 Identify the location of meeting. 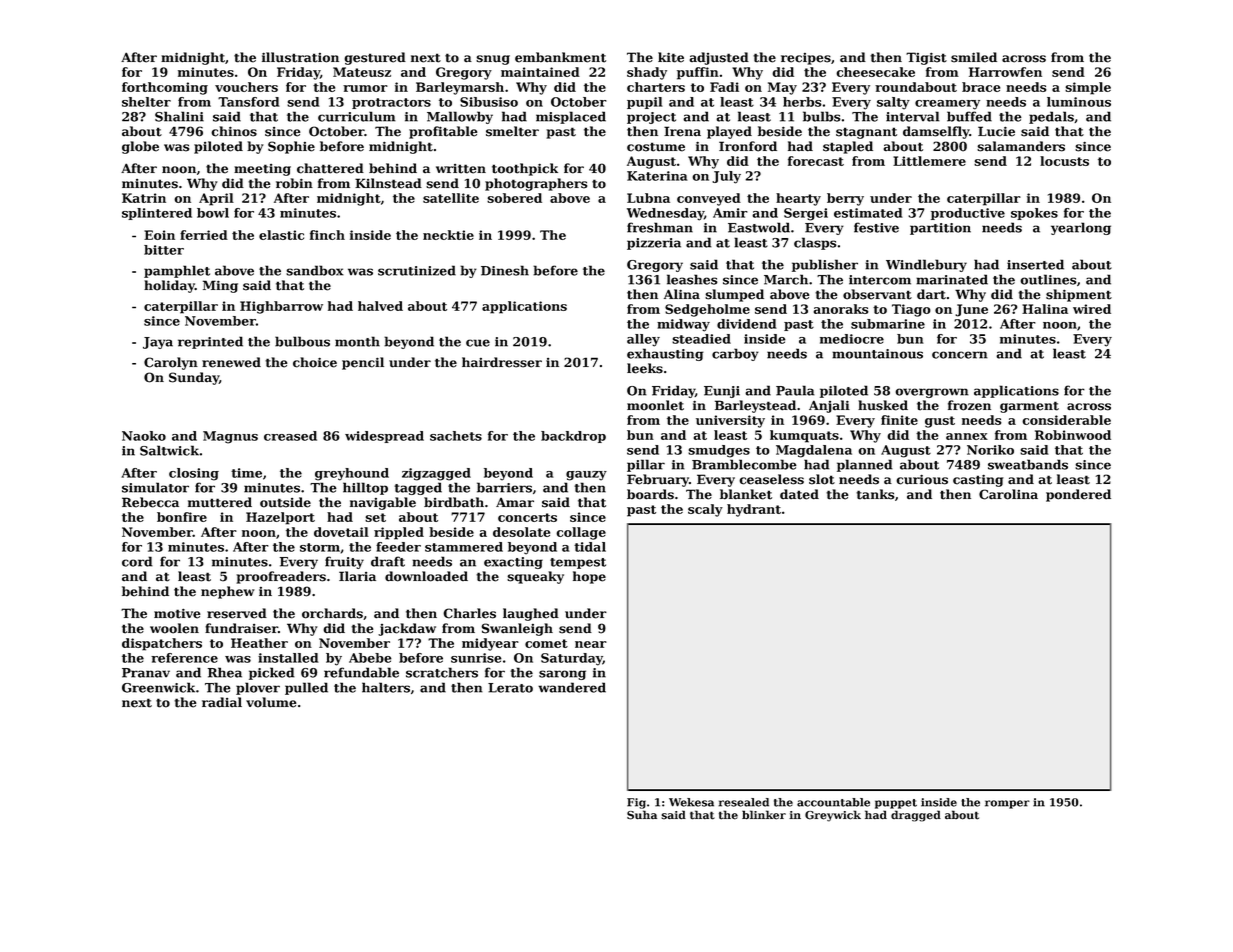
(262, 170).
